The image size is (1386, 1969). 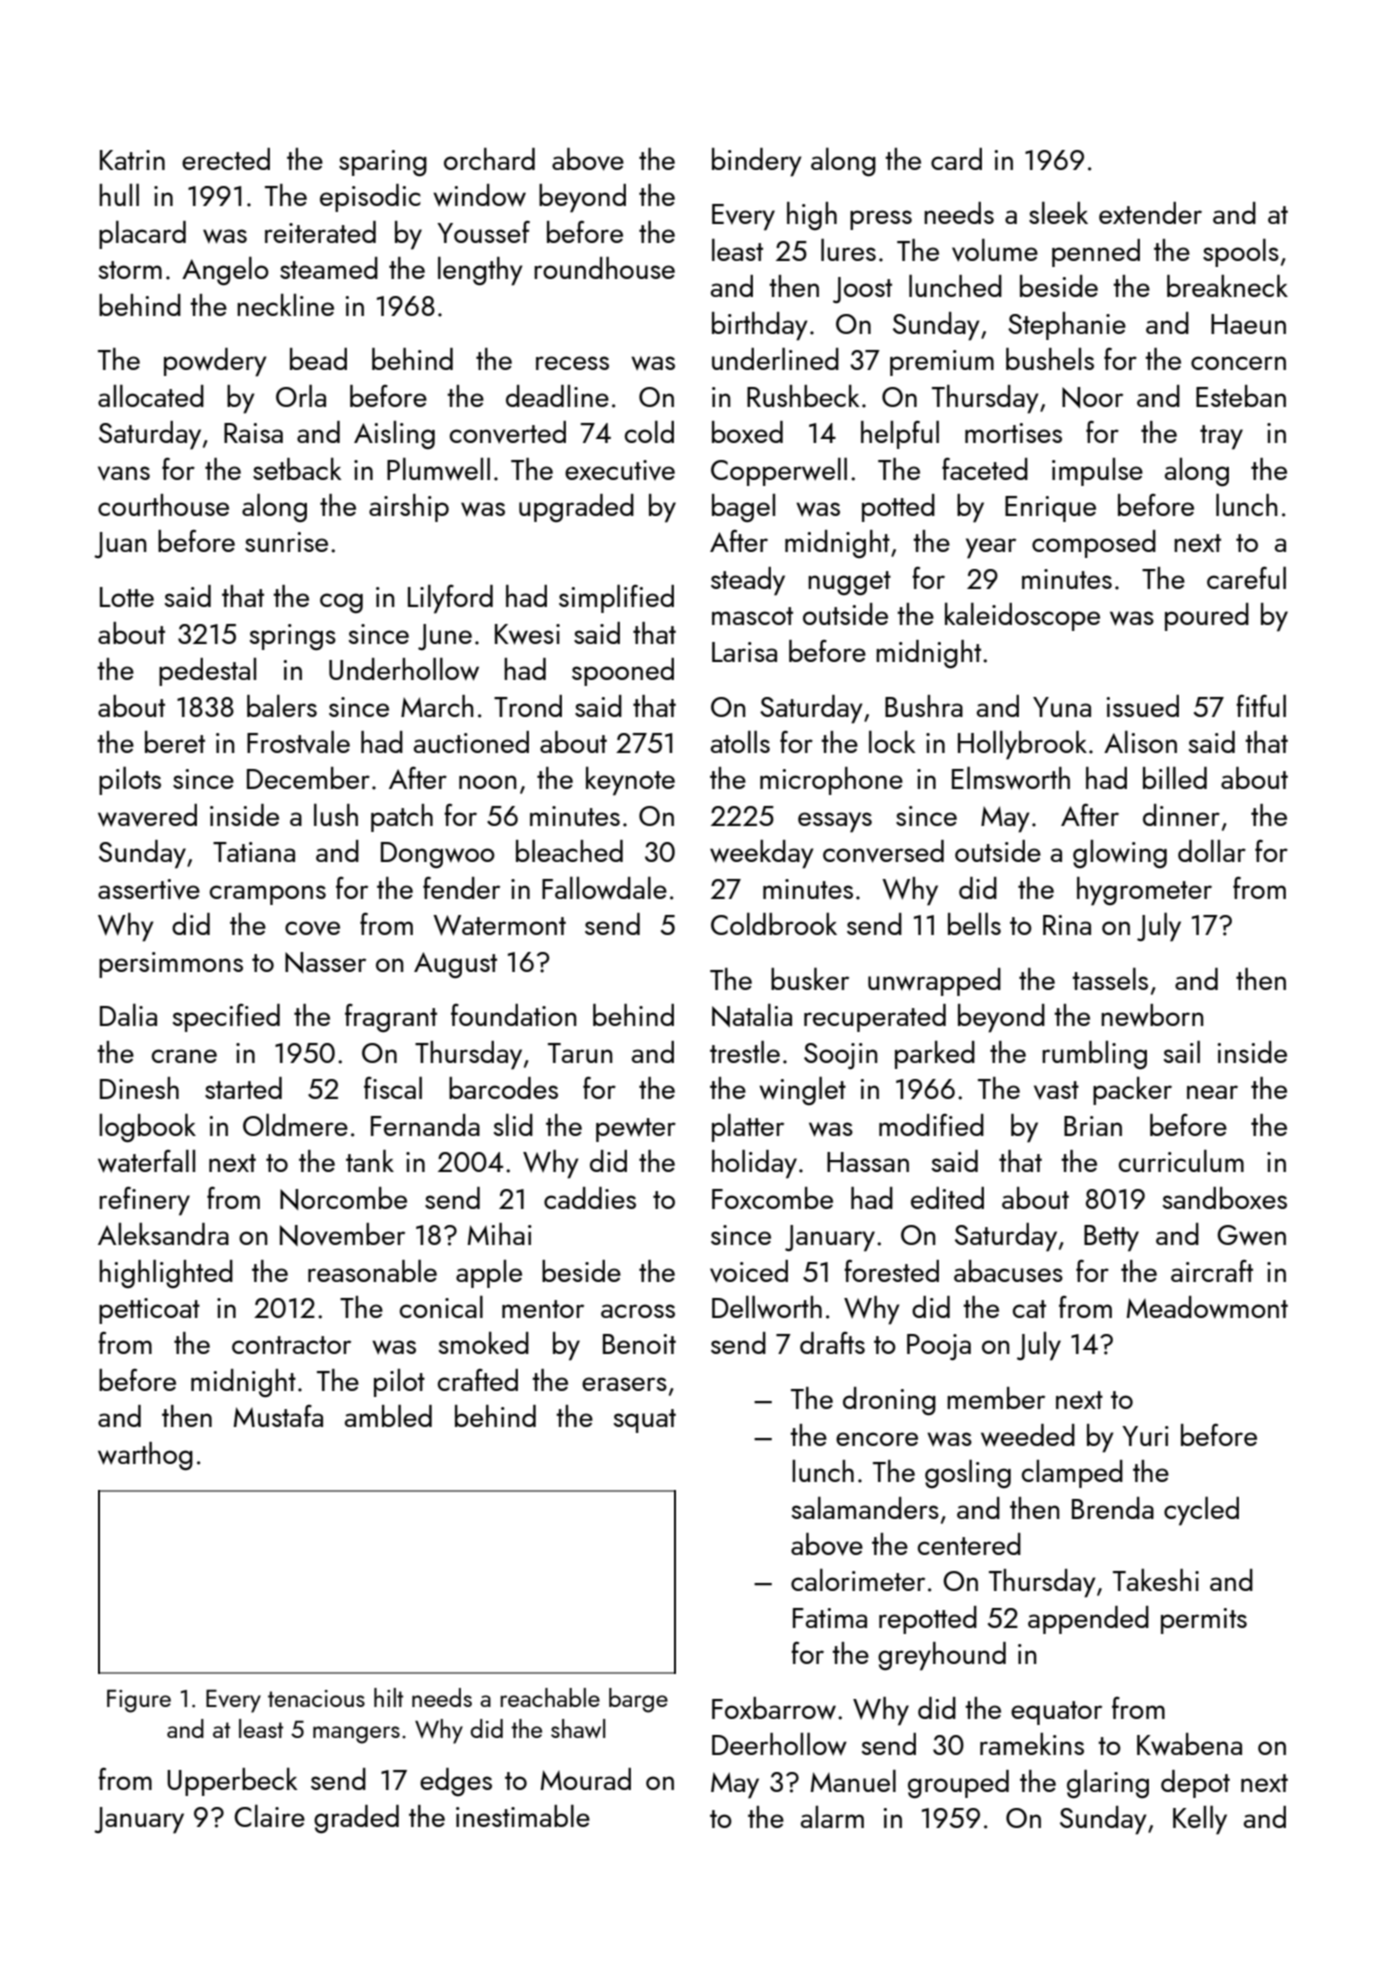 I want to click on beret, so click(x=175, y=742).
